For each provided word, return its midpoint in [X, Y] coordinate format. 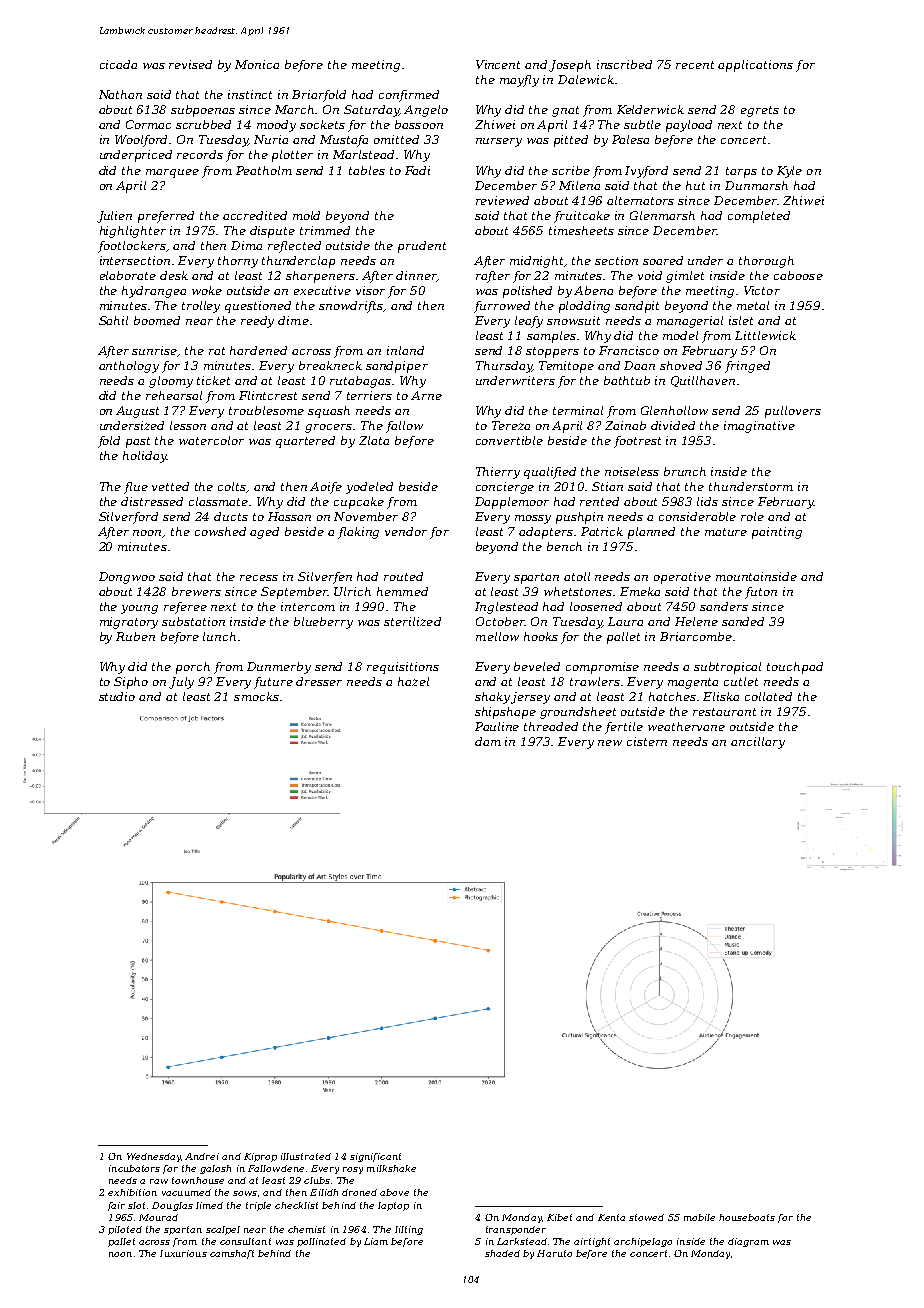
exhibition [132, 1192]
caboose [798, 275]
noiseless [632, 471]
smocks [256, 696]
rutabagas [360, 382]
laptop [393, 1206]
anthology [129, 367]
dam [488, 741]
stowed [646, 1217]
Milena [579, 185]
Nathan [120, 94]
